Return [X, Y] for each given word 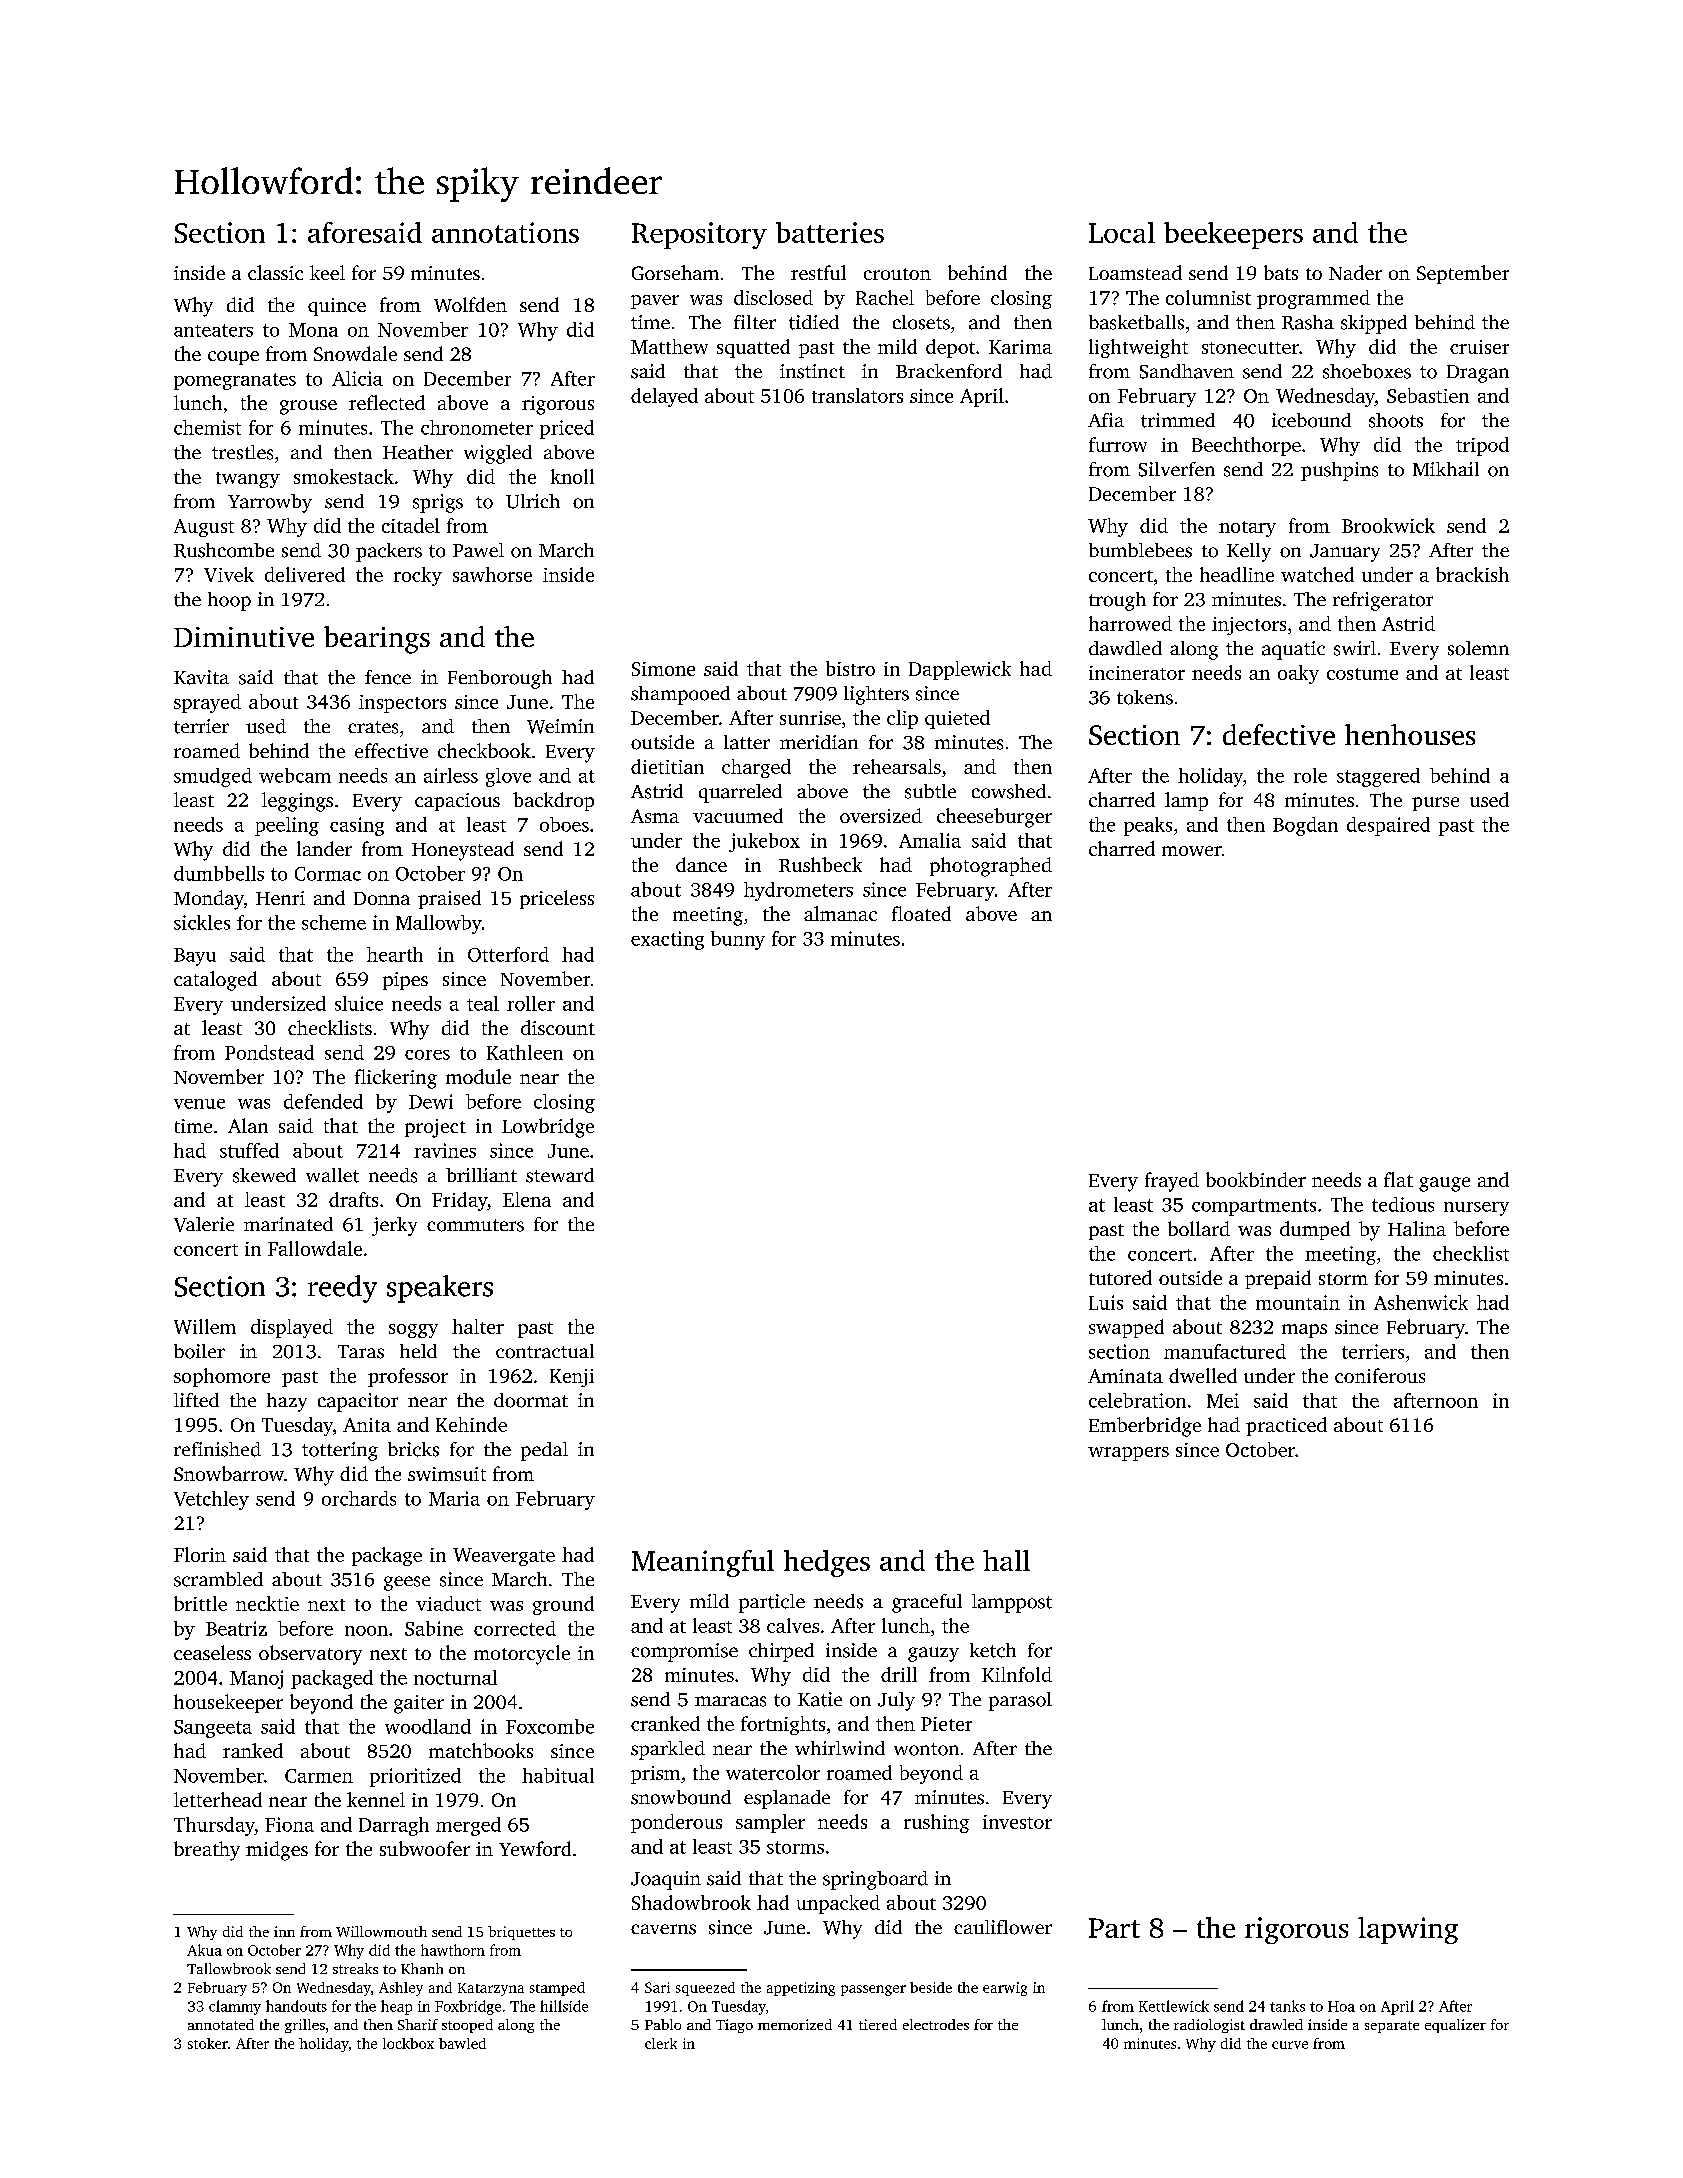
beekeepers [1233, 235]
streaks [355, 1968]
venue [199, 1104]
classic [275, 272]
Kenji [572, 1378]
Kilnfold [1017, 1674]
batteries [830, 232]
